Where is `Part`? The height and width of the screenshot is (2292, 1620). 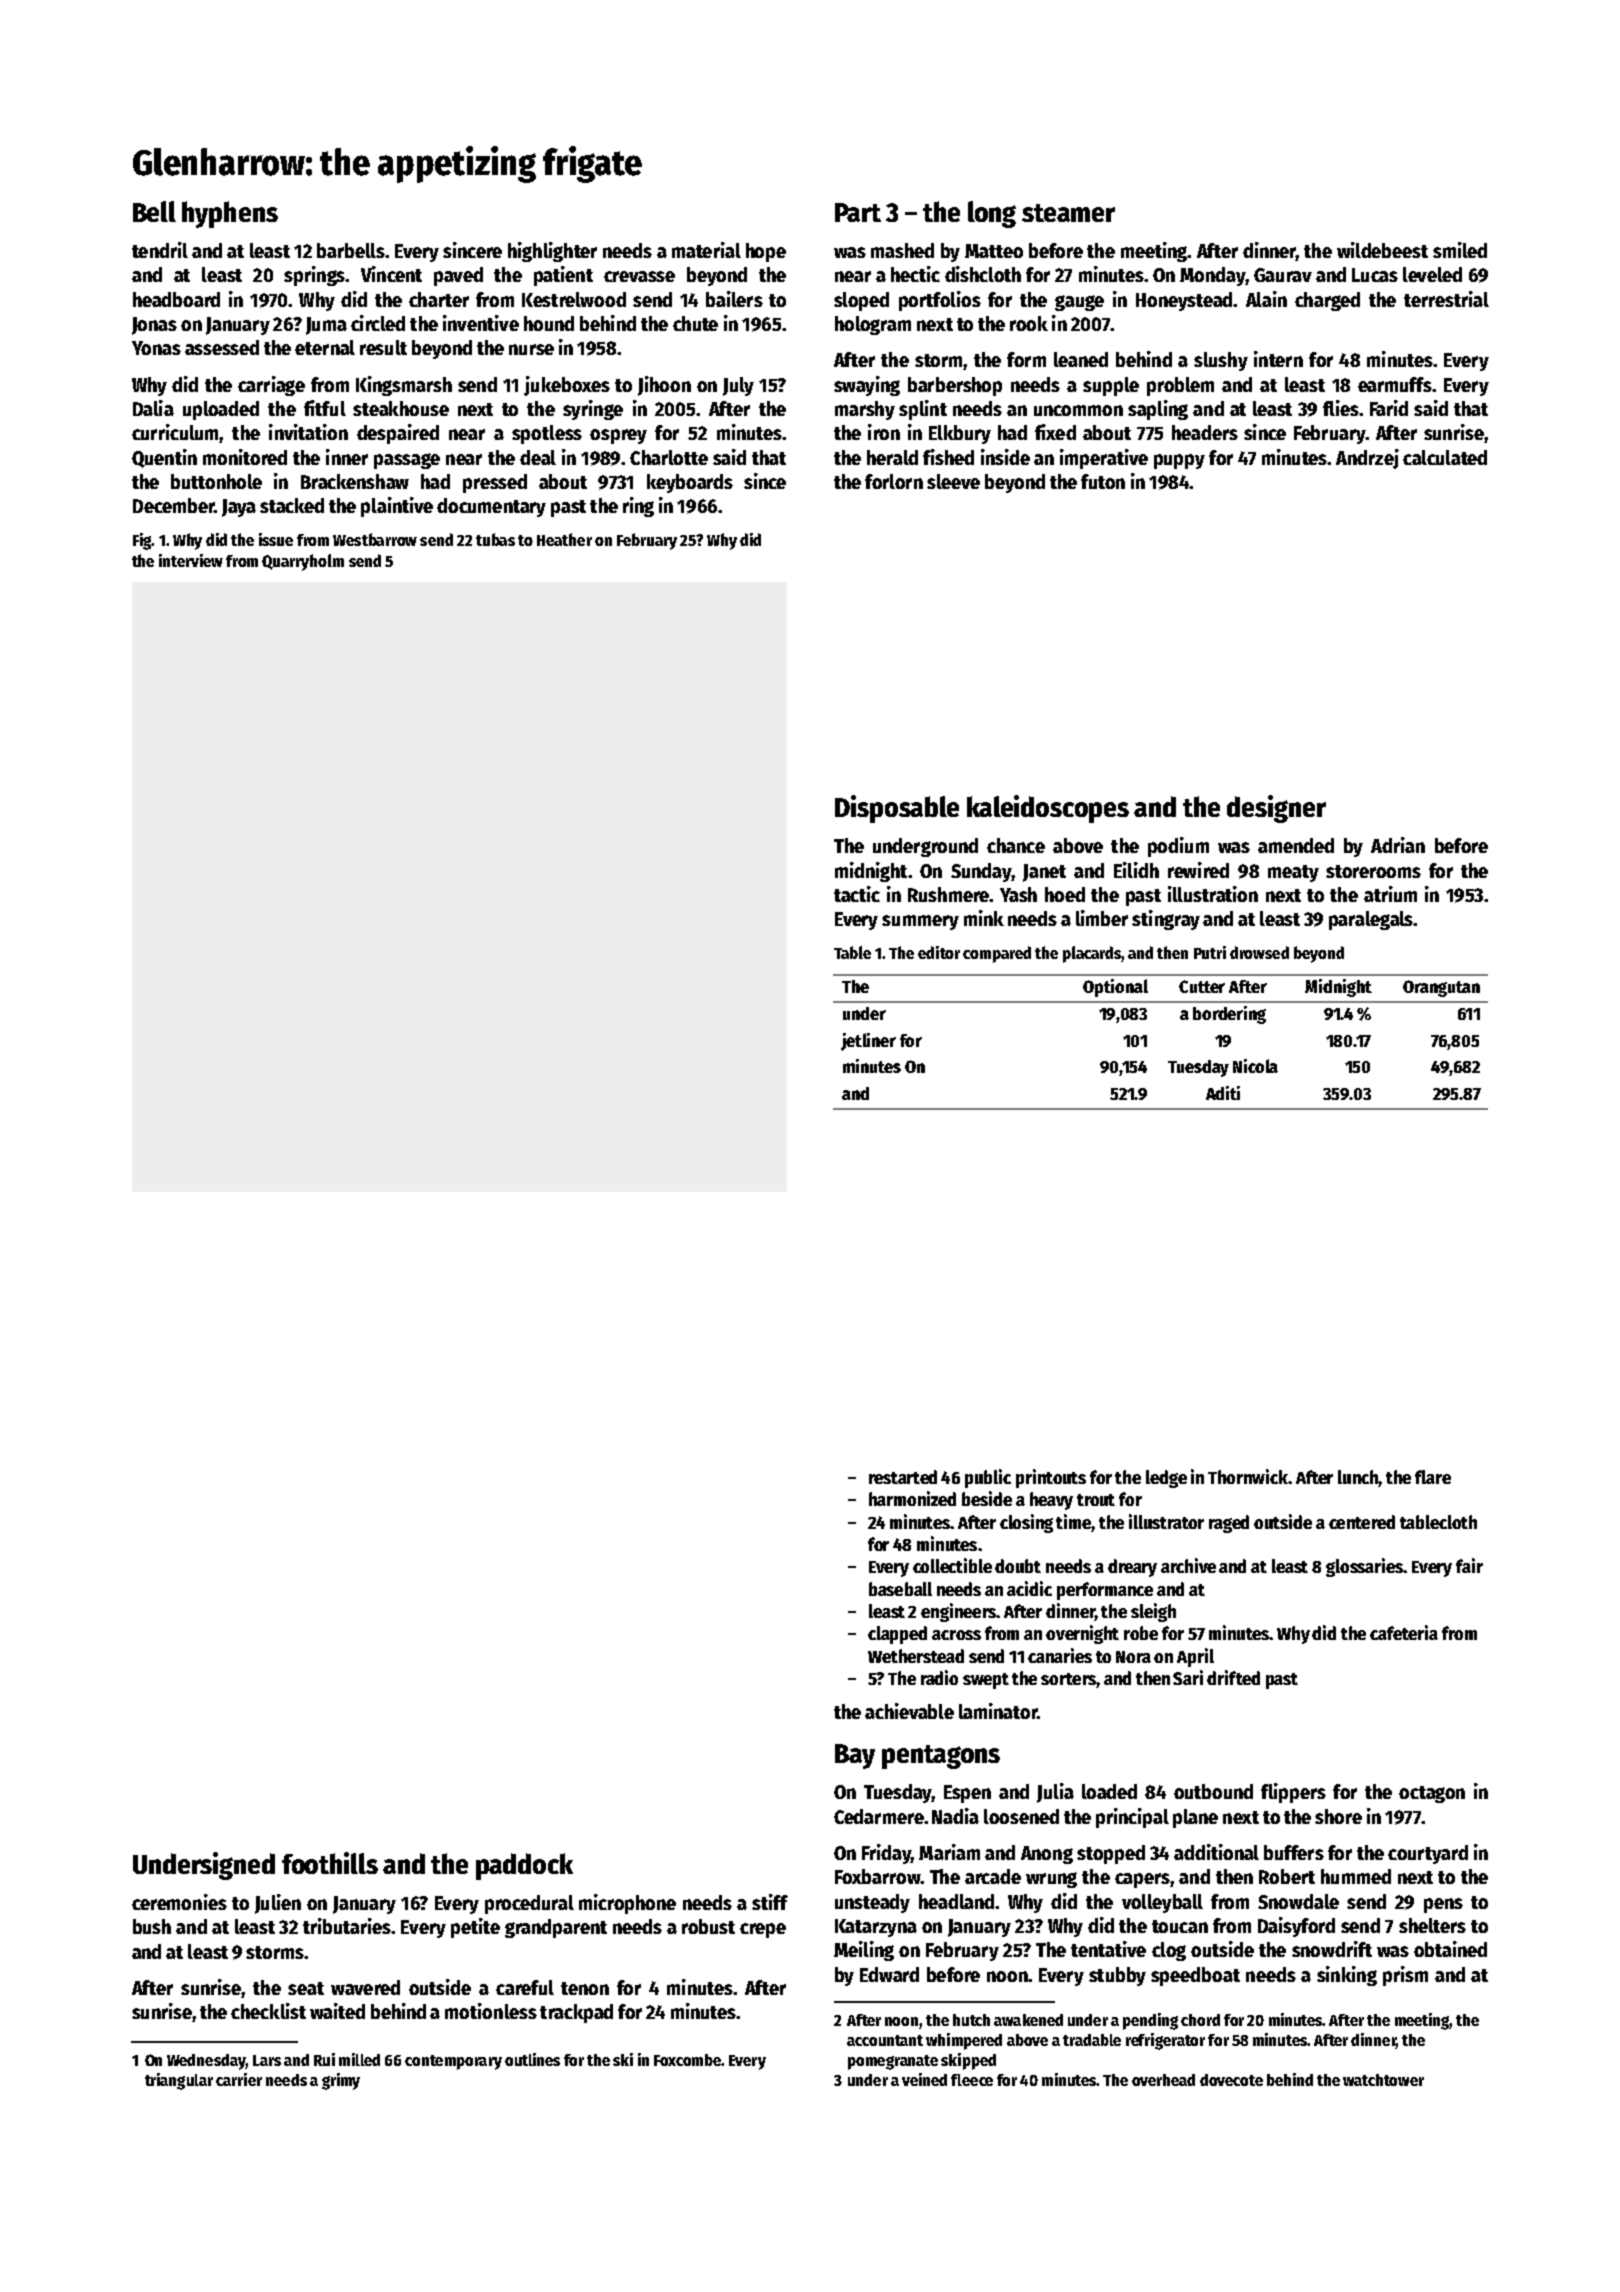 Part is located at coordinates (858, 212).
